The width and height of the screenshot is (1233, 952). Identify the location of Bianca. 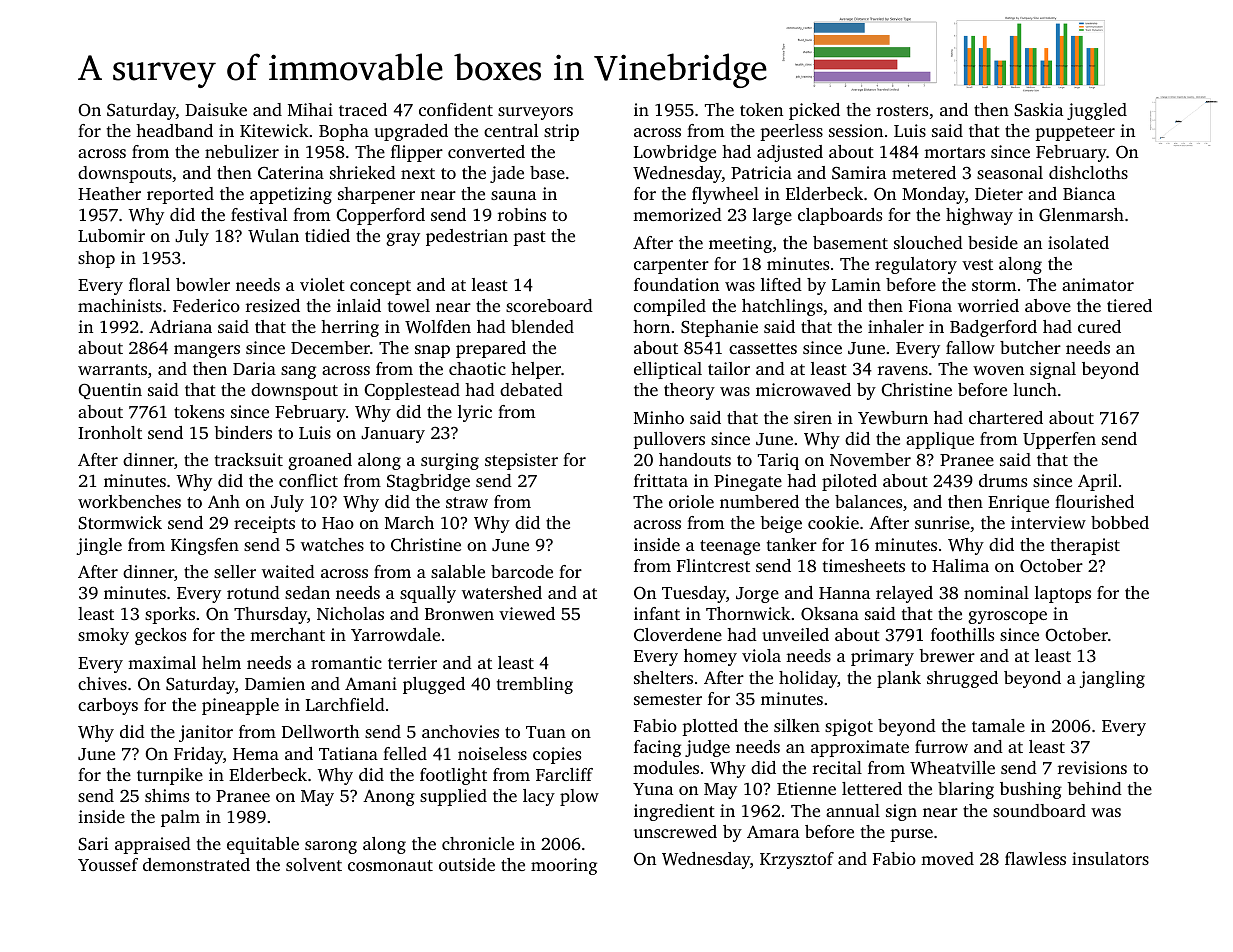
(1089, 193).
